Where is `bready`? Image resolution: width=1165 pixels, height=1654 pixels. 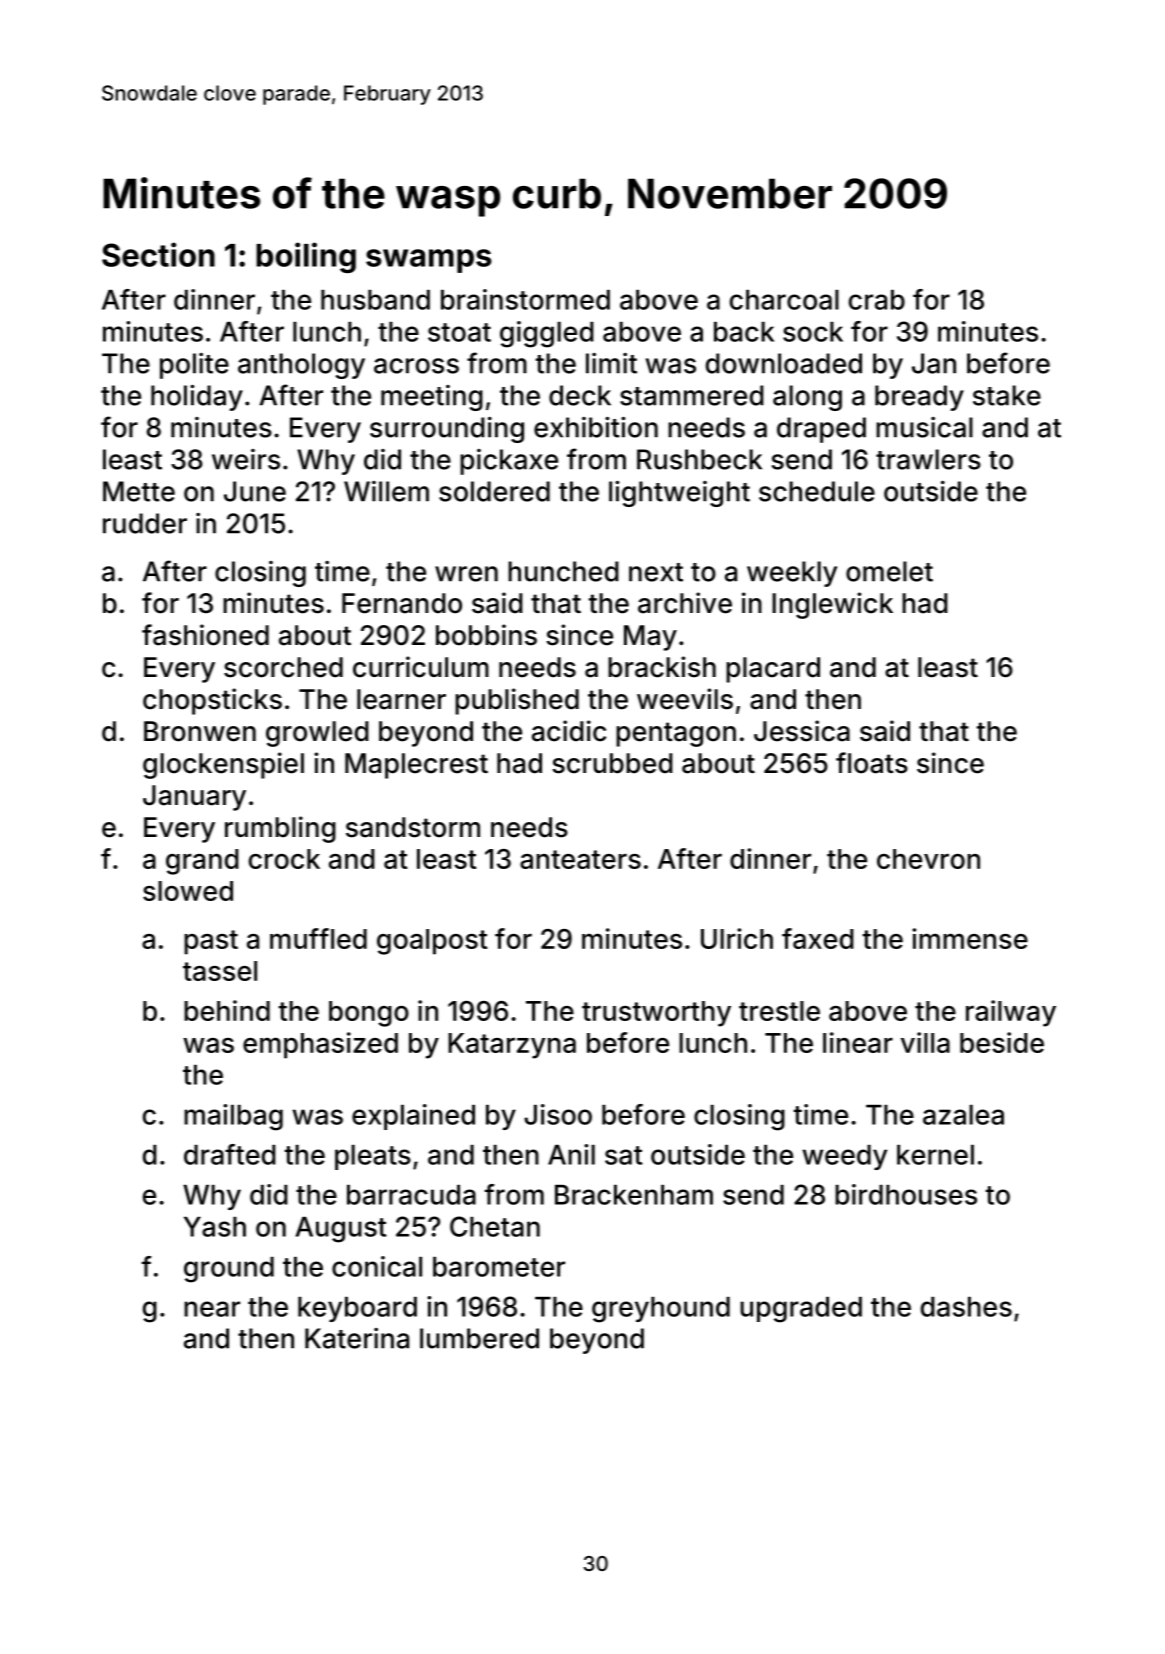
bready is located at coordinates (919, 398).
